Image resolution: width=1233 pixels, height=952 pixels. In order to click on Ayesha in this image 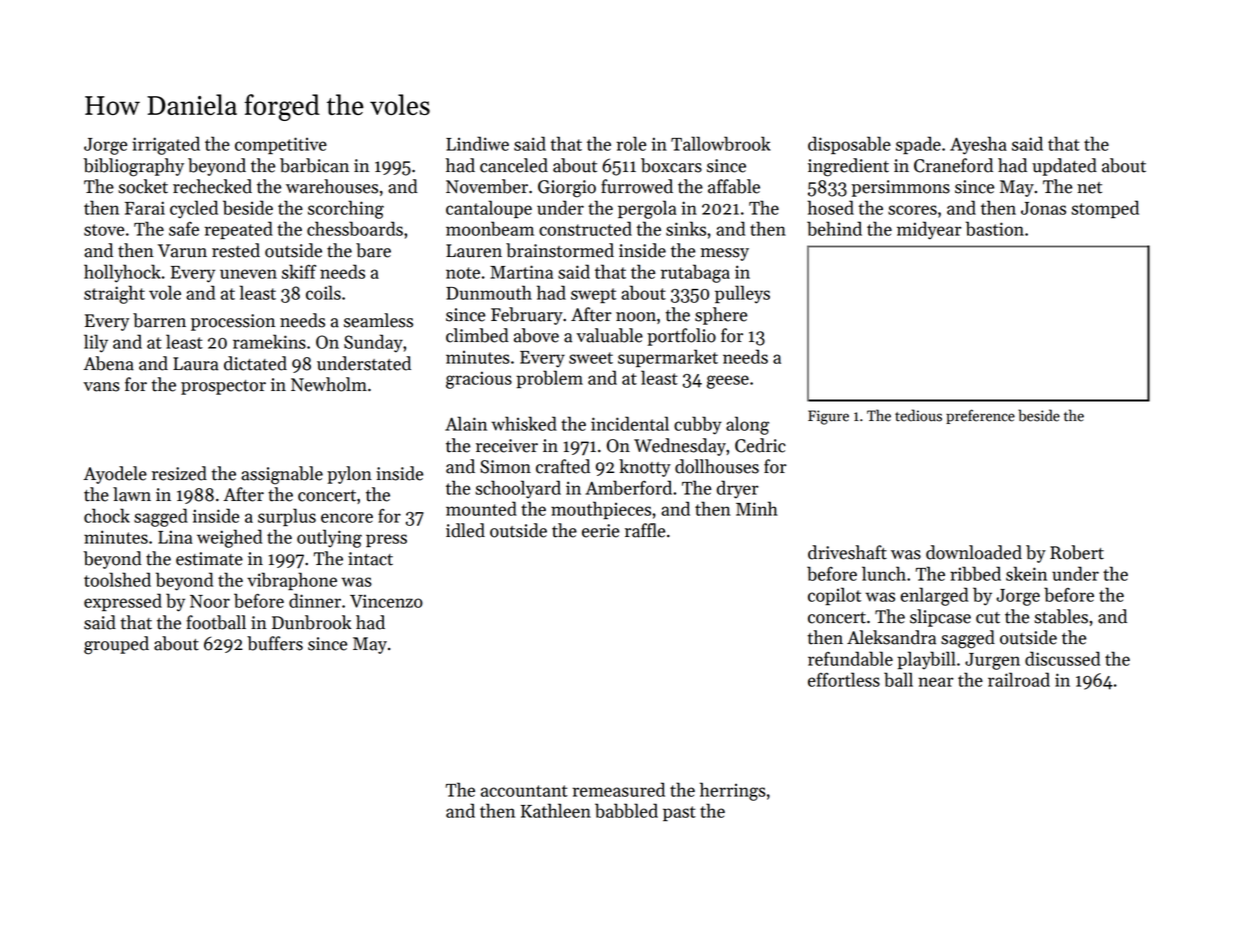, I will do `click(978, 145)`.
